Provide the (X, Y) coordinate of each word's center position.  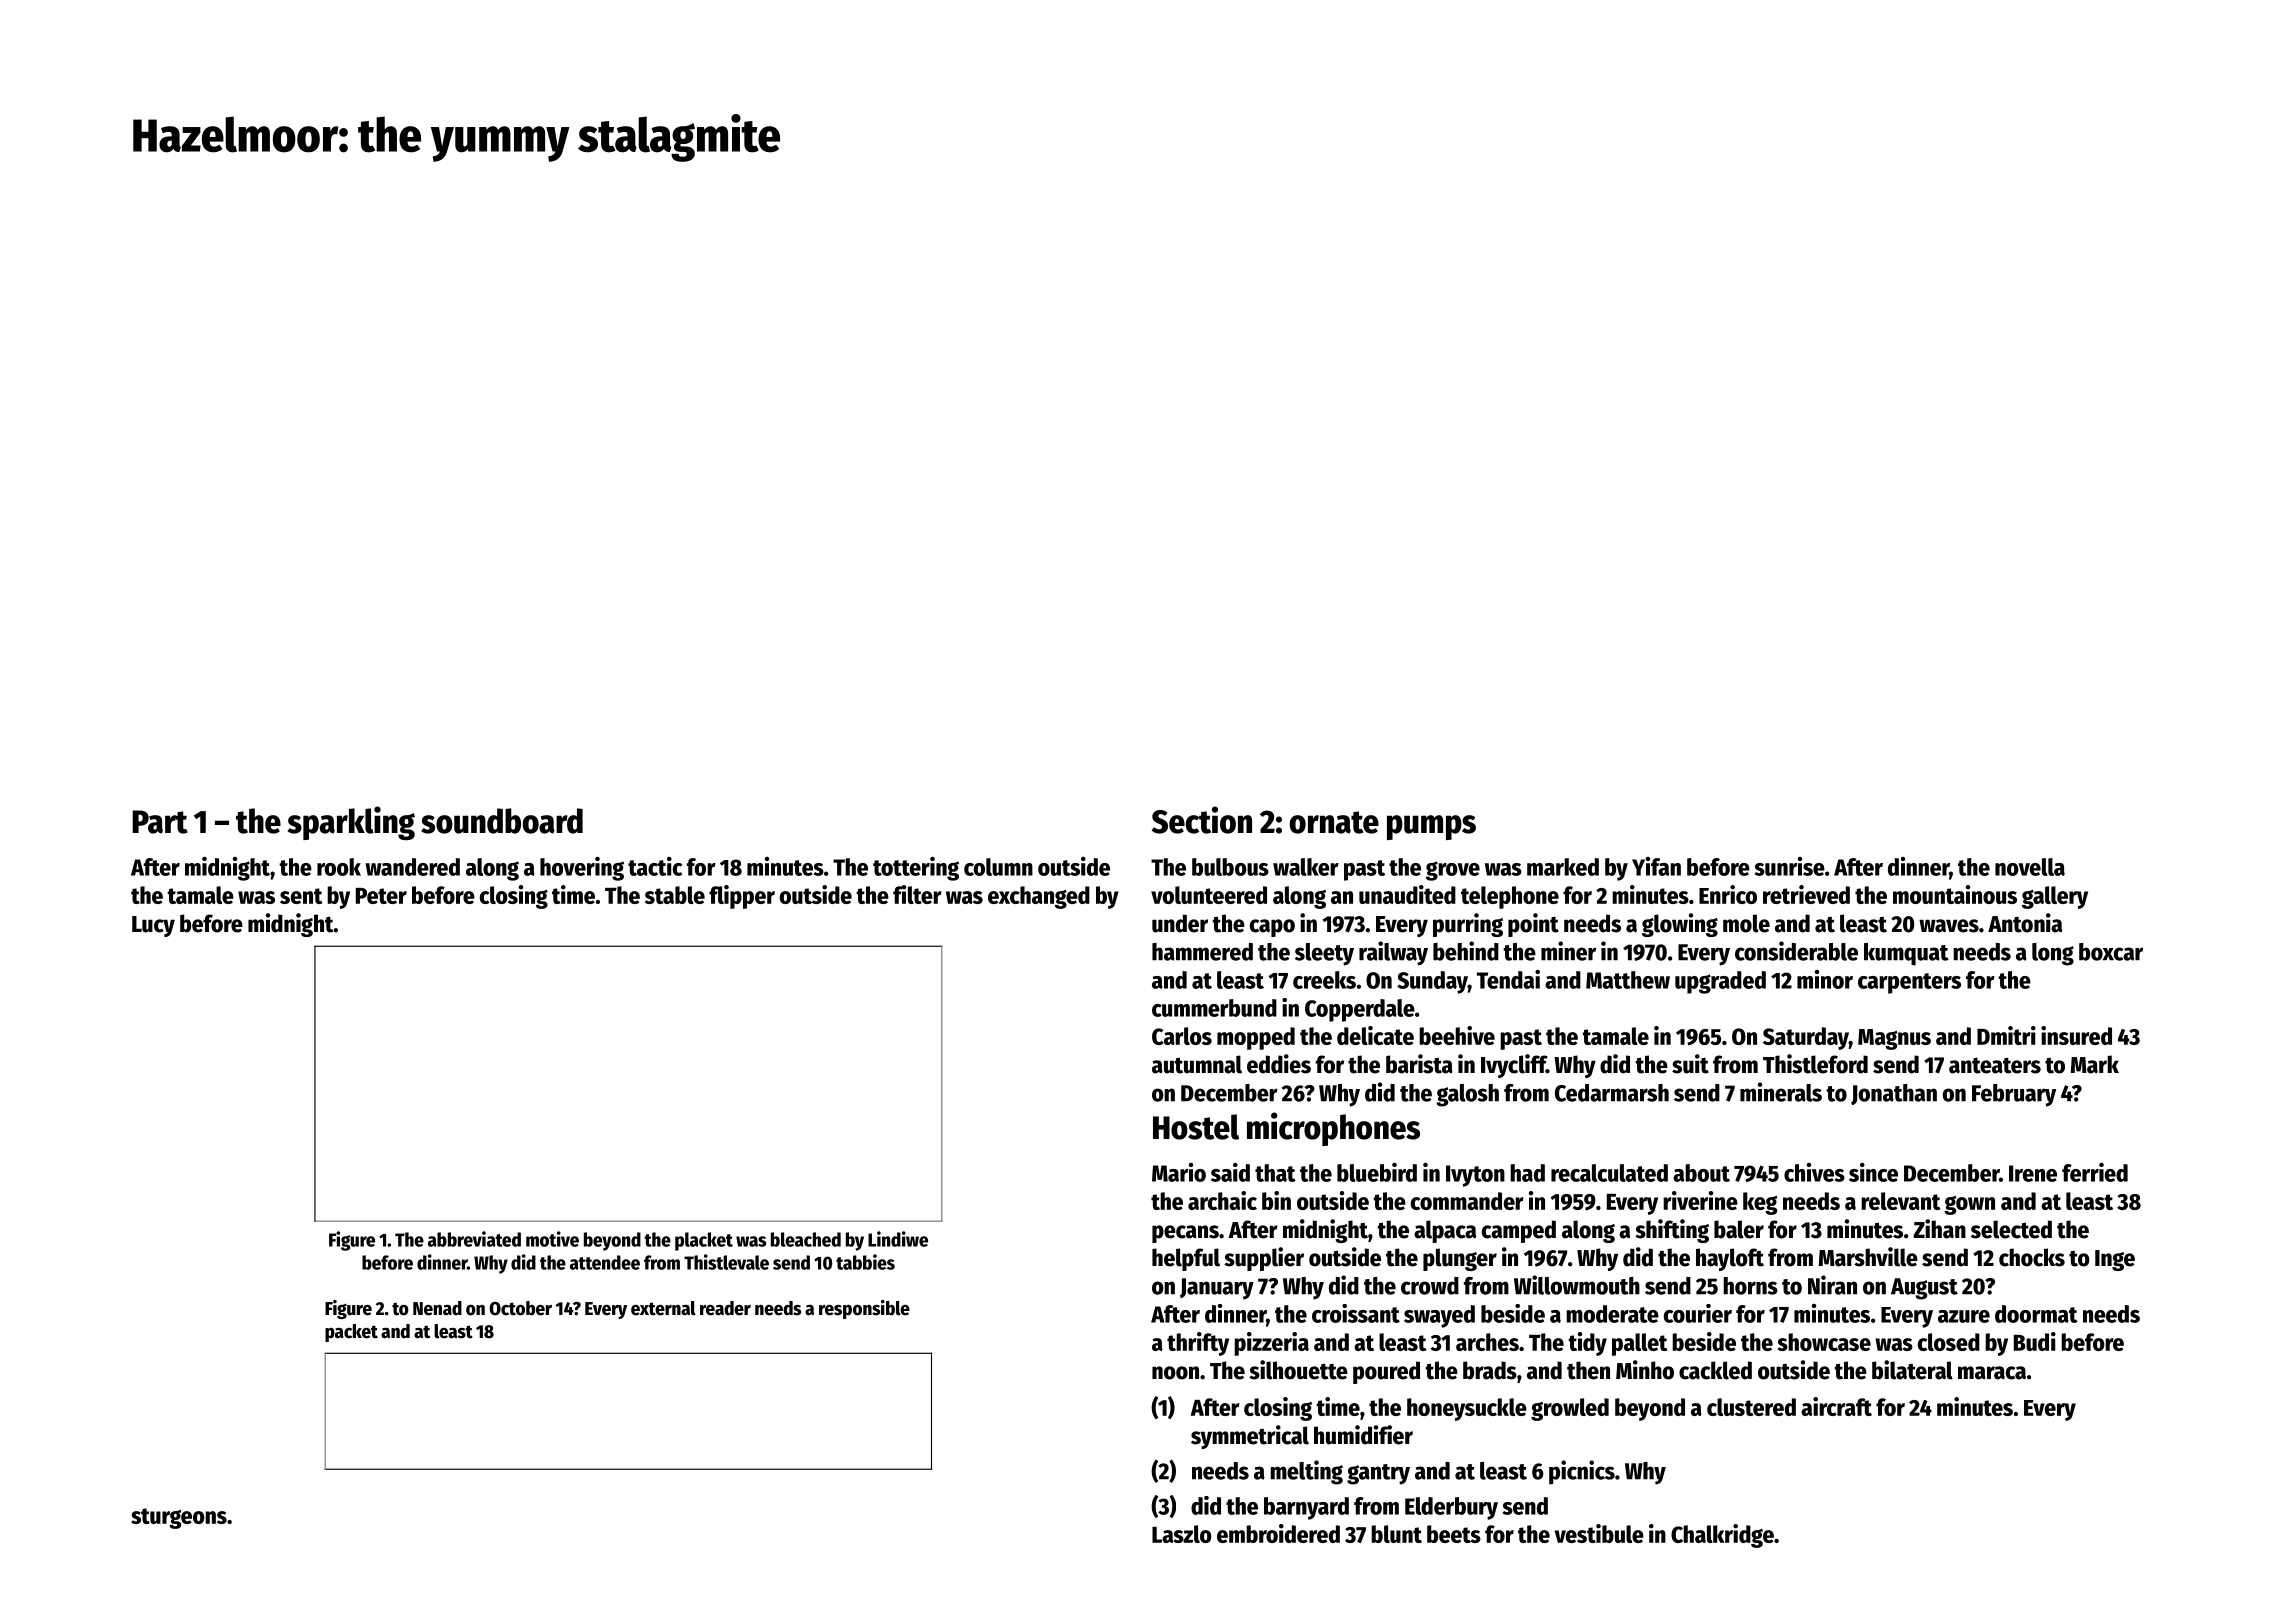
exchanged (1039, 897)
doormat (2036, 1314)
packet (351, 1333)
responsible (864, 1309)
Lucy (153, 926)
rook (339, 867)
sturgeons (179, 1518)
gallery (2055, 897)
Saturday (1806, 1038)
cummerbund (1214, 1008)
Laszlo (1182, 1534)
